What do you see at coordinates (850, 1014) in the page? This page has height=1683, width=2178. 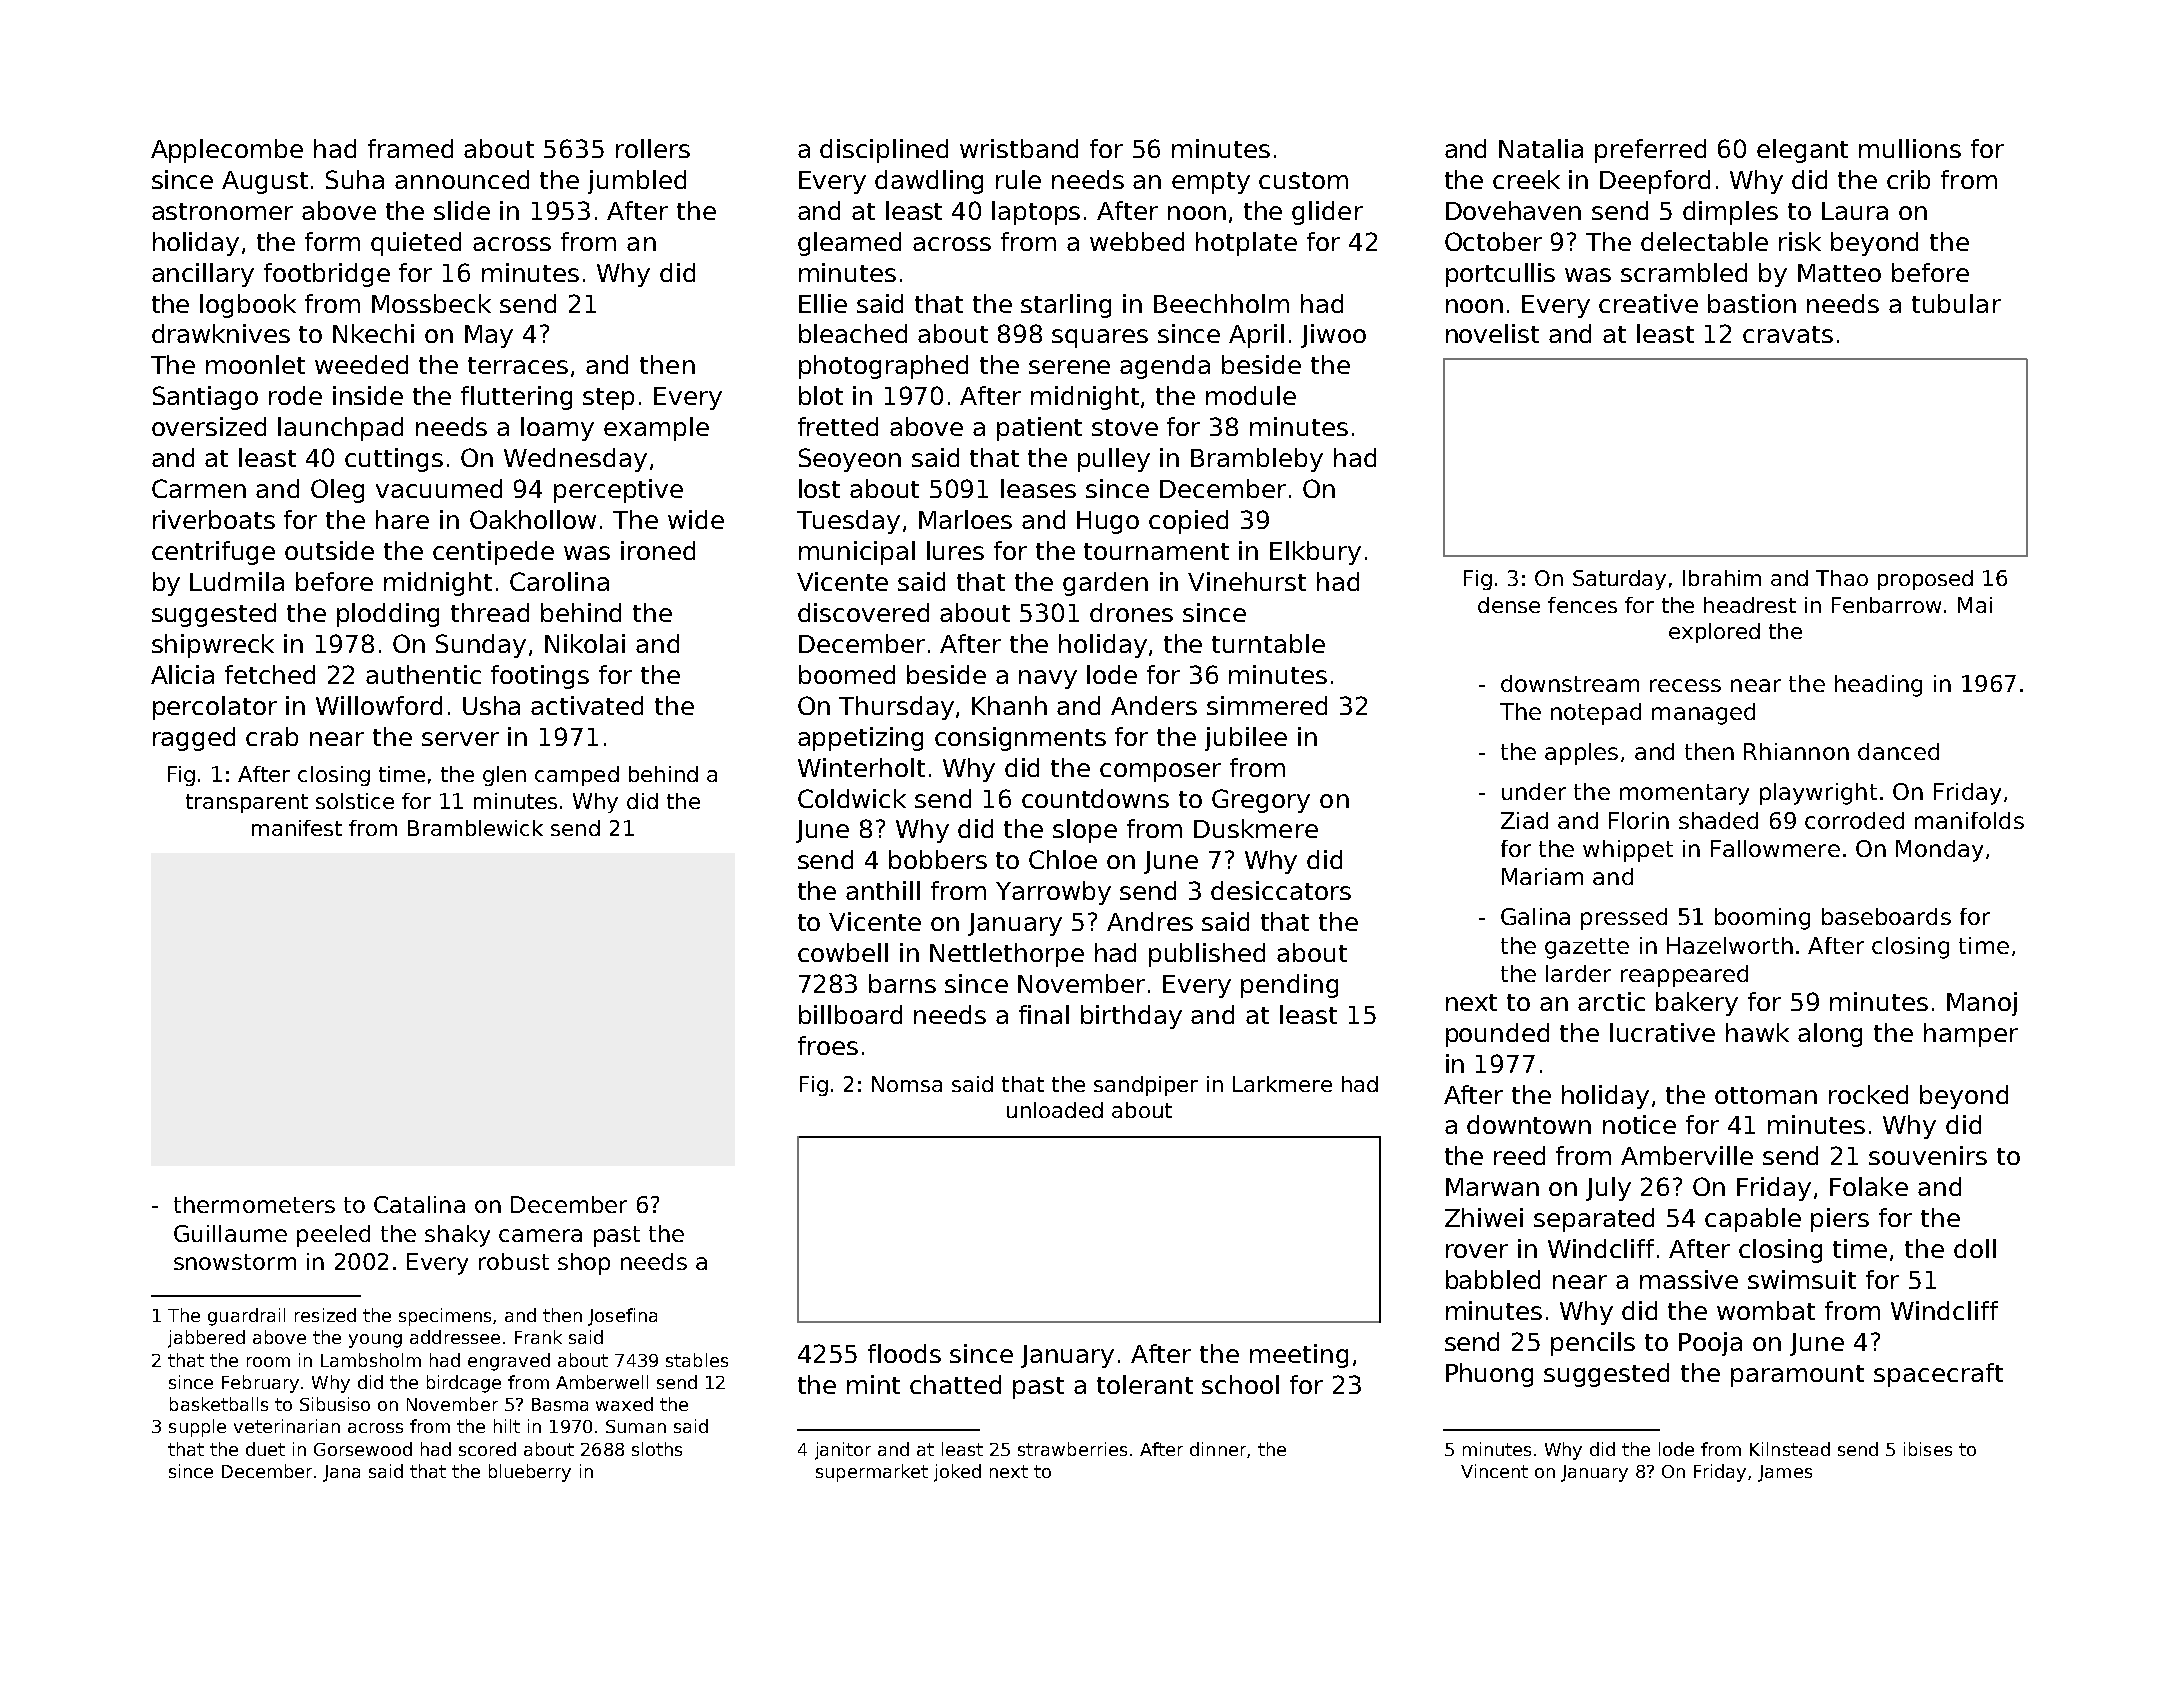 I see `billboard` at bounding box center [850, 1014].
